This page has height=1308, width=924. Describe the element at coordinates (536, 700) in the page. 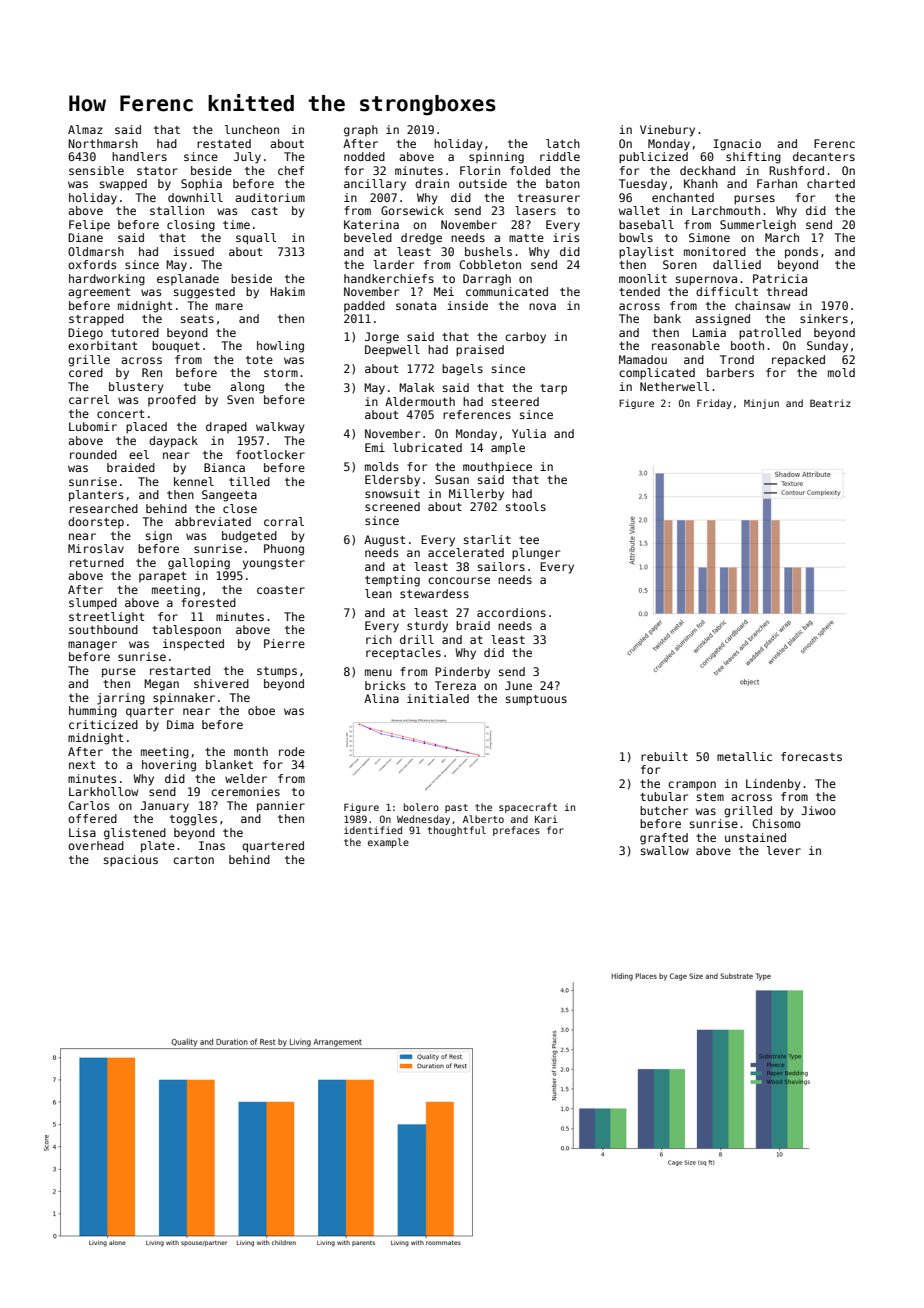

I see `sumptuous` at that location.
